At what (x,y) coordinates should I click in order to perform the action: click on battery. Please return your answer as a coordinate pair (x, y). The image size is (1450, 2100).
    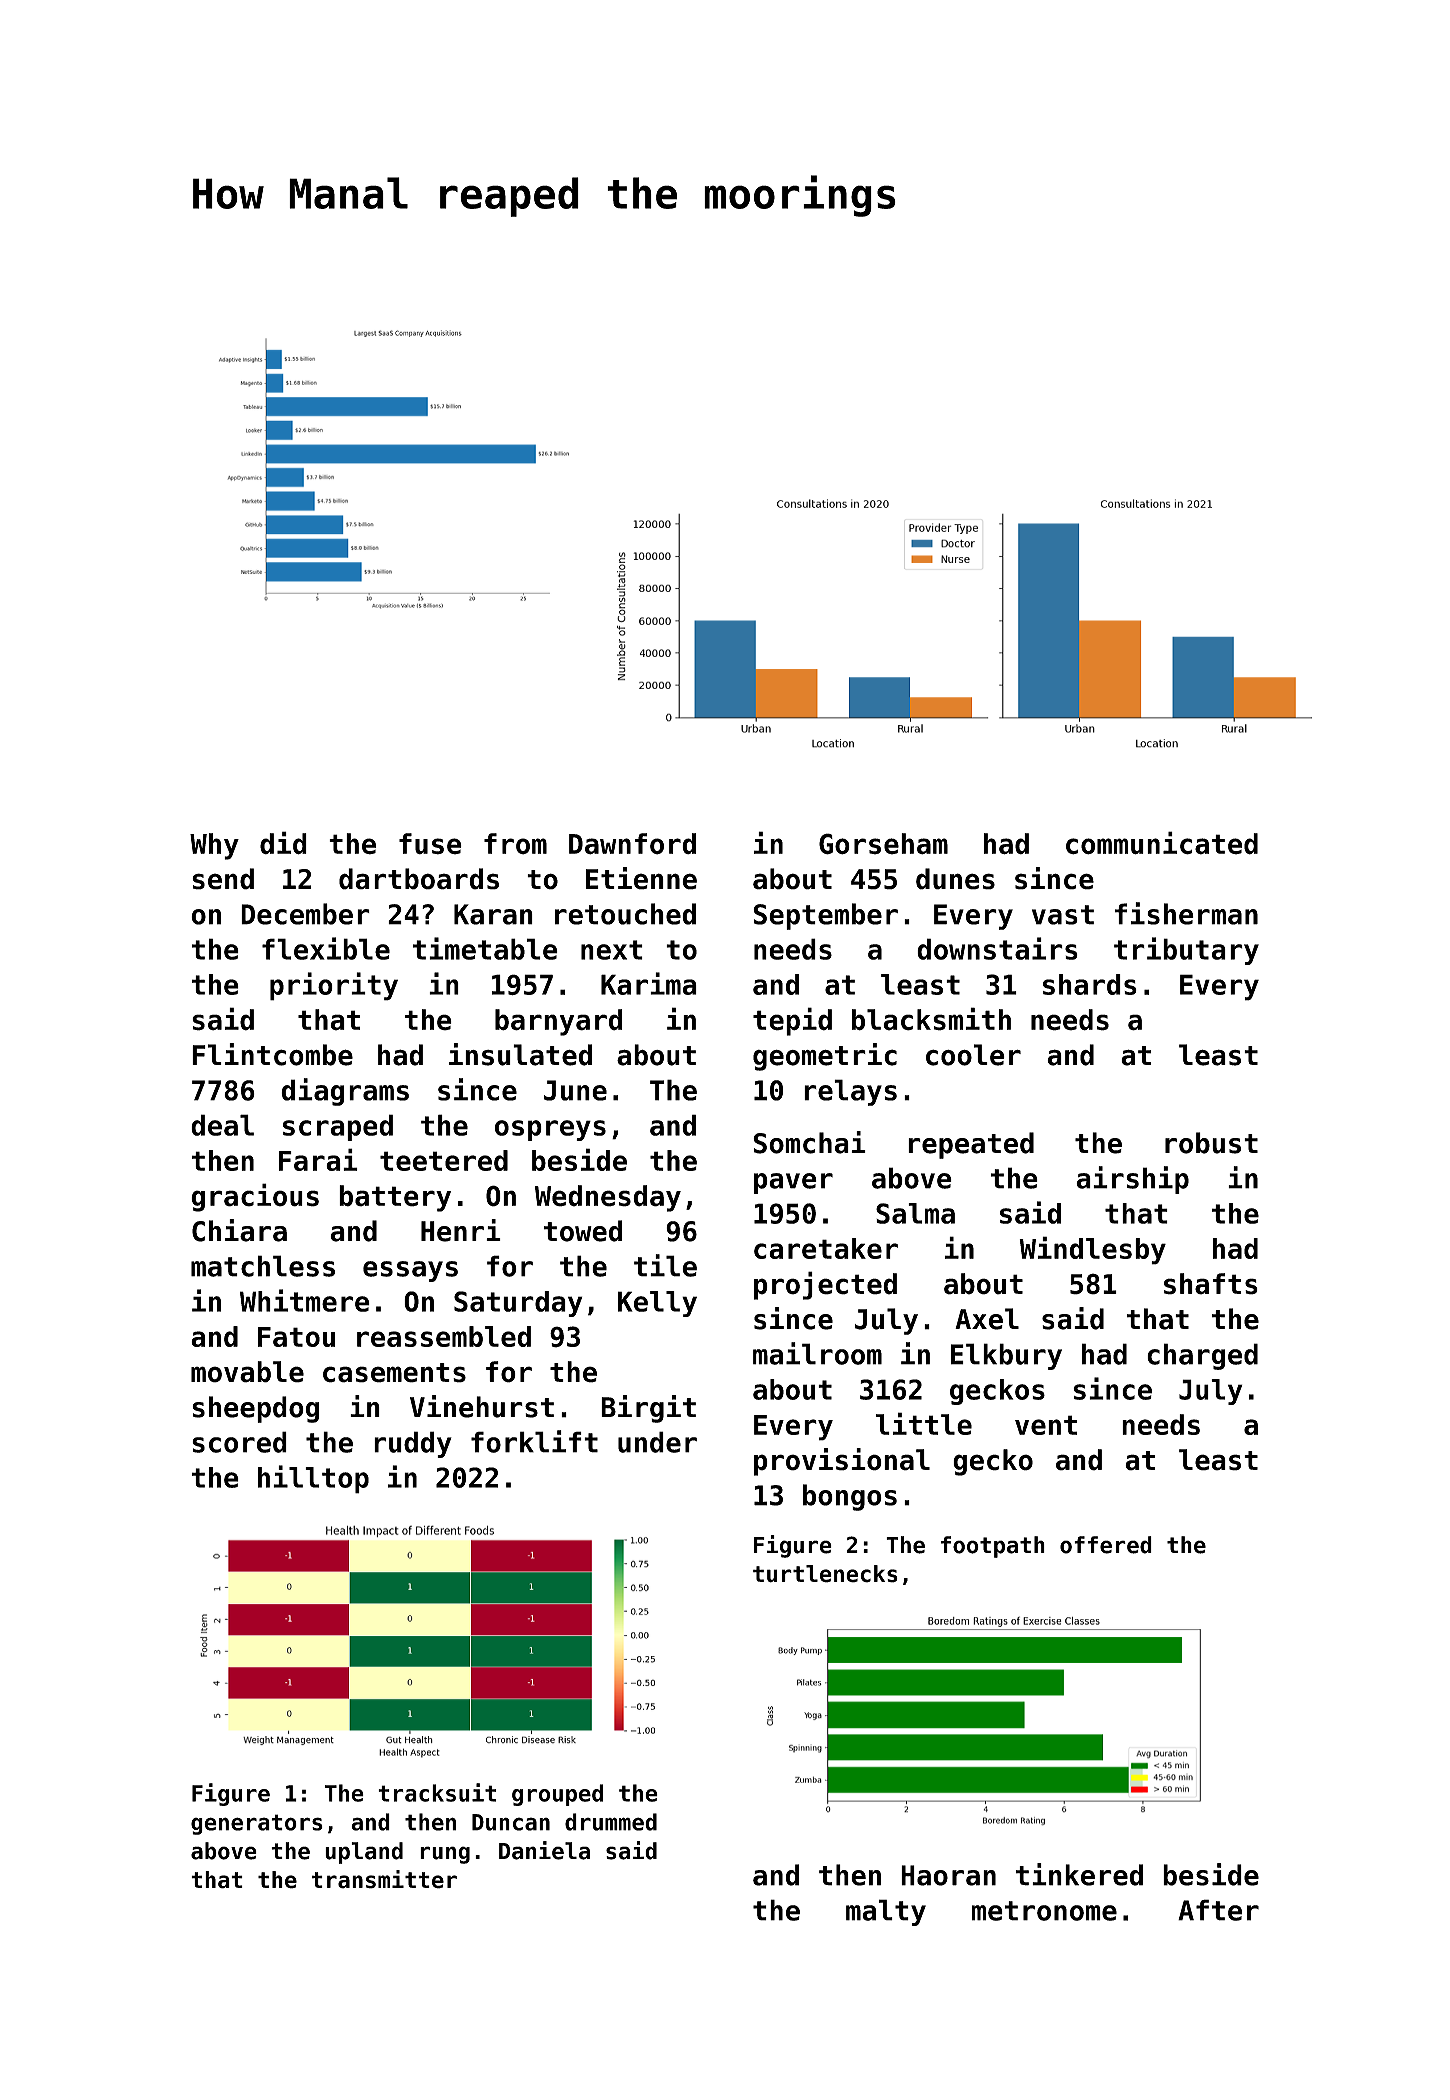
    Looking at the image, I should click on (395, 1198).
